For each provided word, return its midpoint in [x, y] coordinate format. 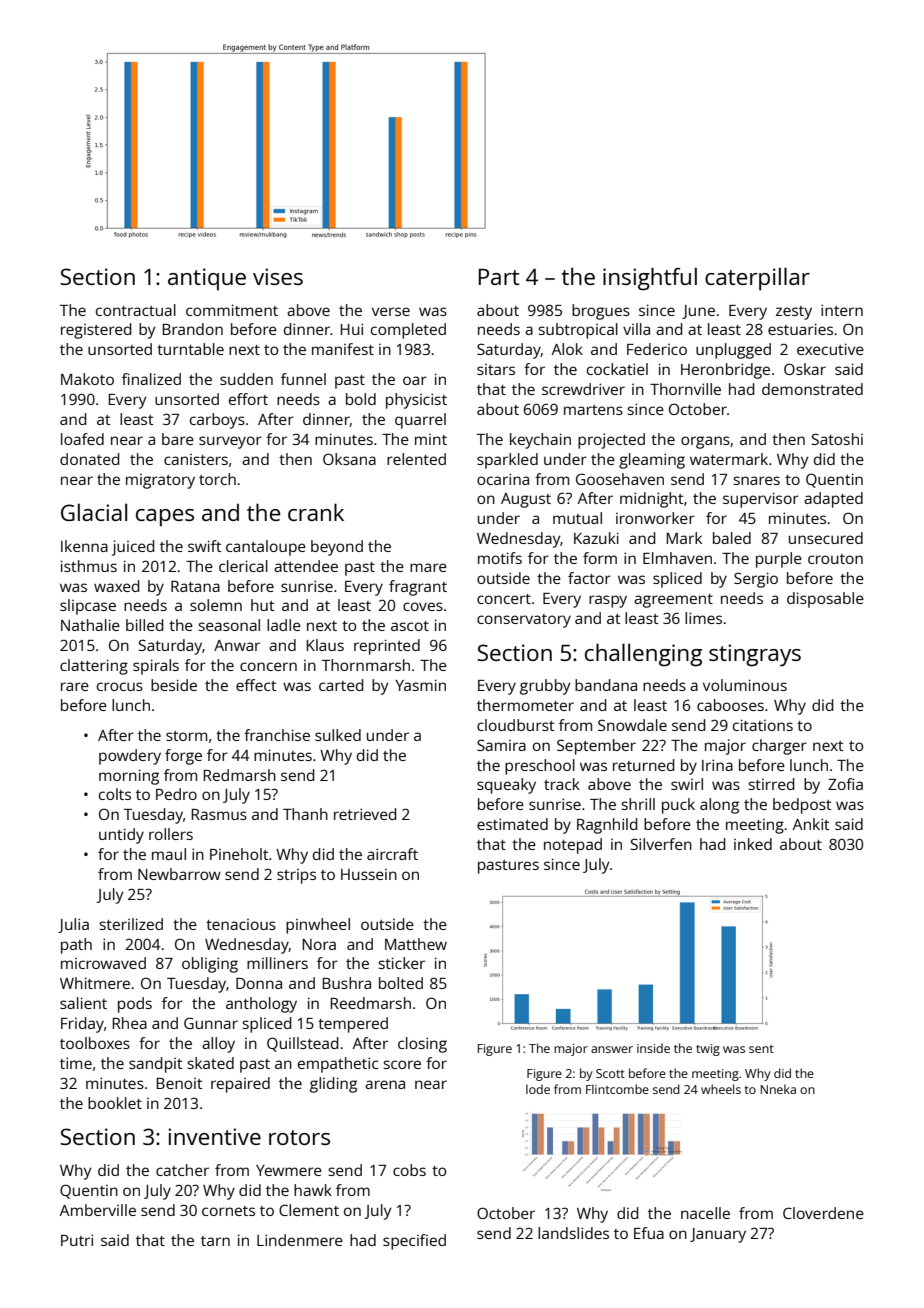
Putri [77, 1240]
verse [391, 311]
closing [422, 1045]
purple [779, 560]
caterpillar [757, 279]
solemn [216, 605]
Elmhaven [677, 558]
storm [186, 736]
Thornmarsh [365, 665]
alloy [218, 1045]
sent [761, 1049]
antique [207, 279]
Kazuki [596, 538]
